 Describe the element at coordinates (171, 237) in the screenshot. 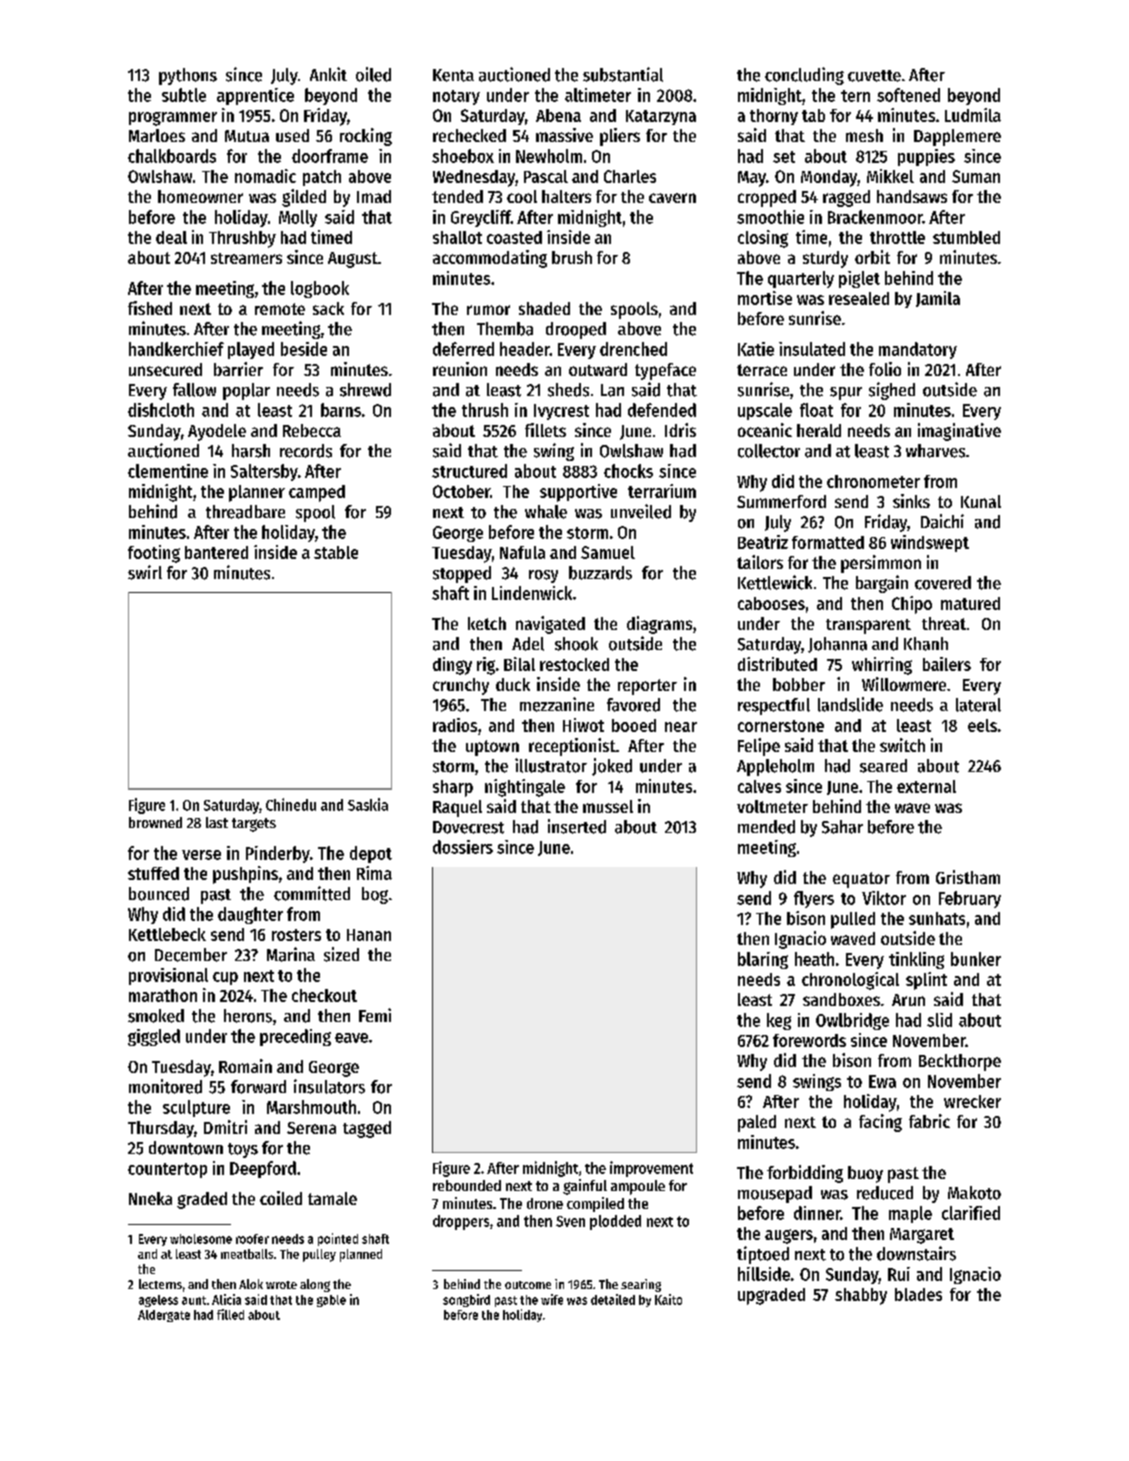

I see `deal` at that location.
